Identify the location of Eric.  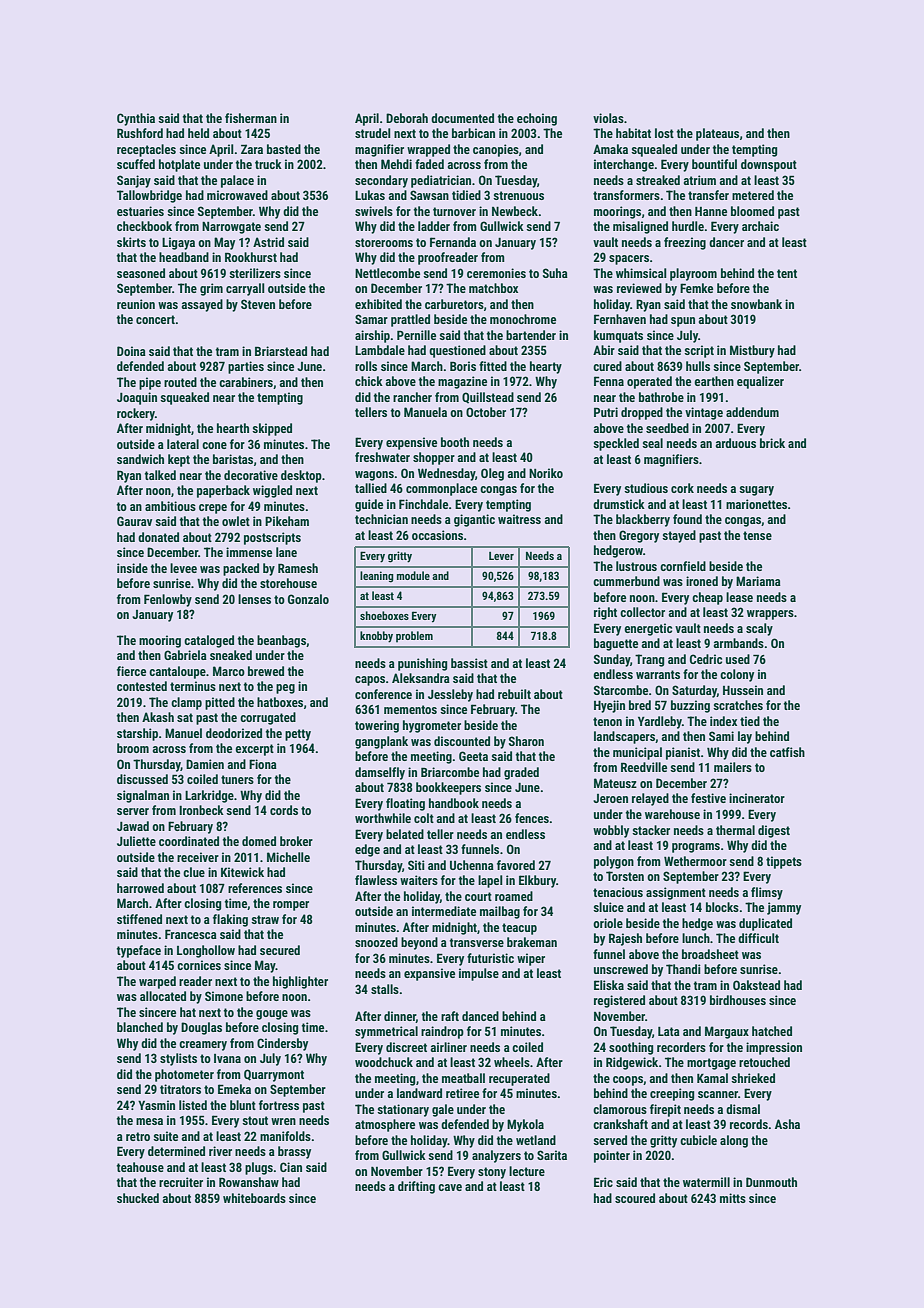
(603, 1182).
